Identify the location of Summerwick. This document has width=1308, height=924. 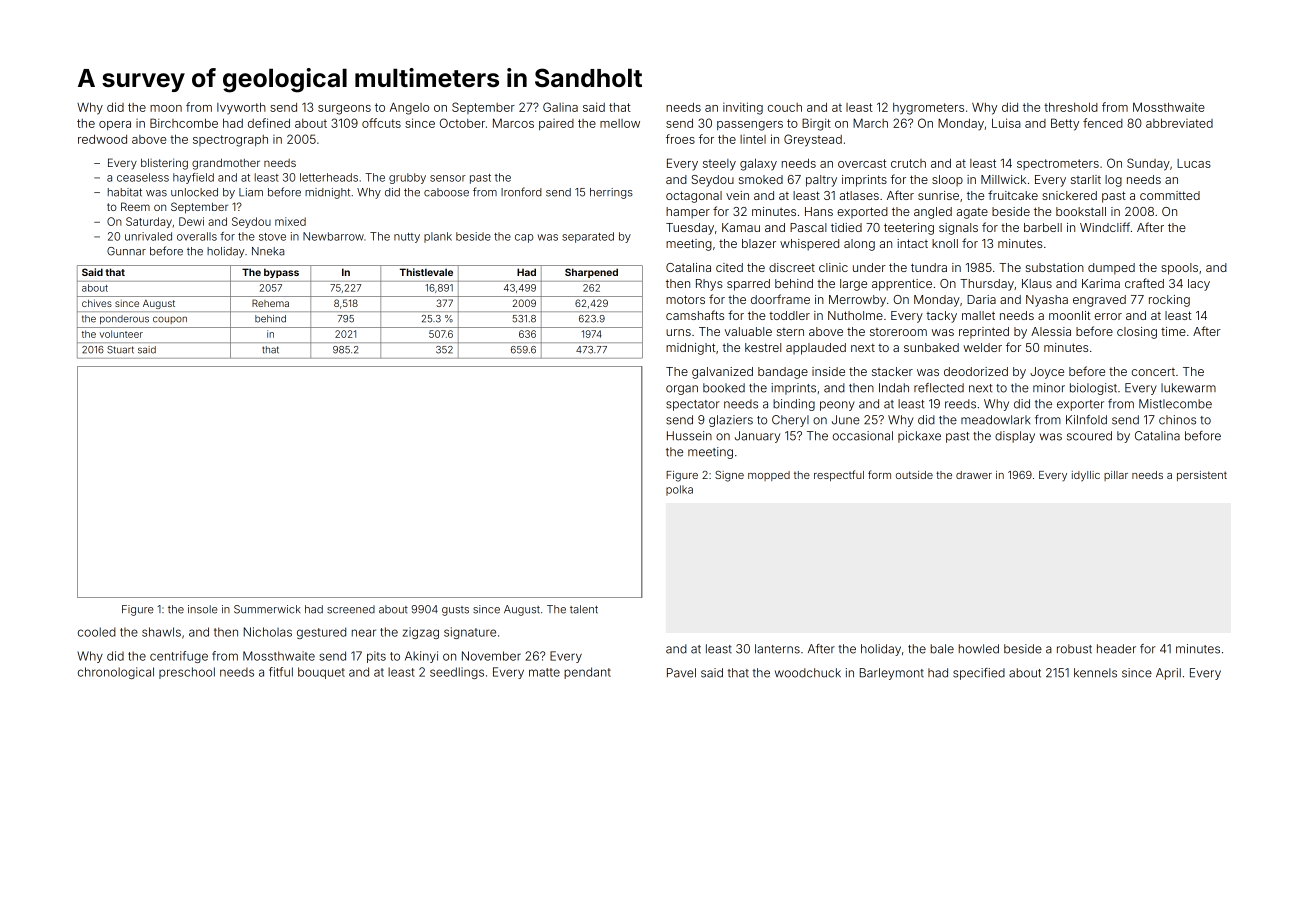
(267, 609).
